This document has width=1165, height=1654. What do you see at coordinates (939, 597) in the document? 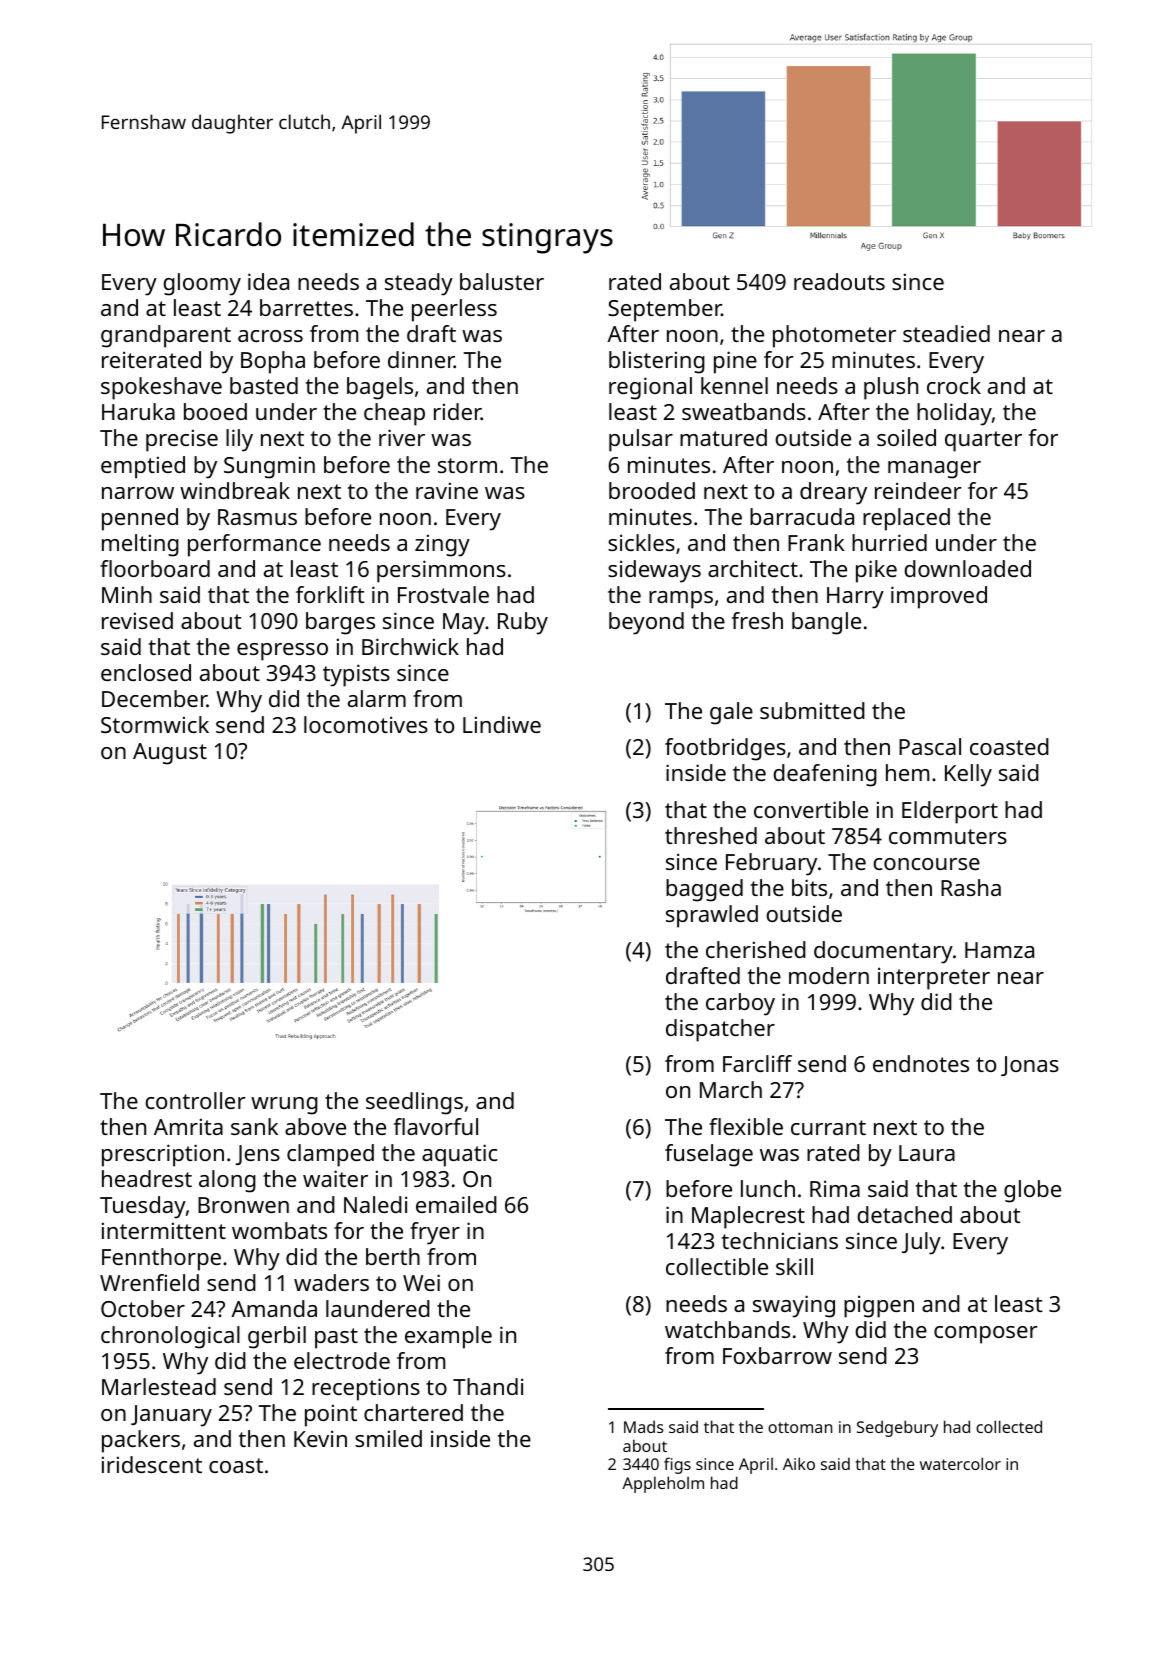
I see `improved` at bounding box center [939, 597].
